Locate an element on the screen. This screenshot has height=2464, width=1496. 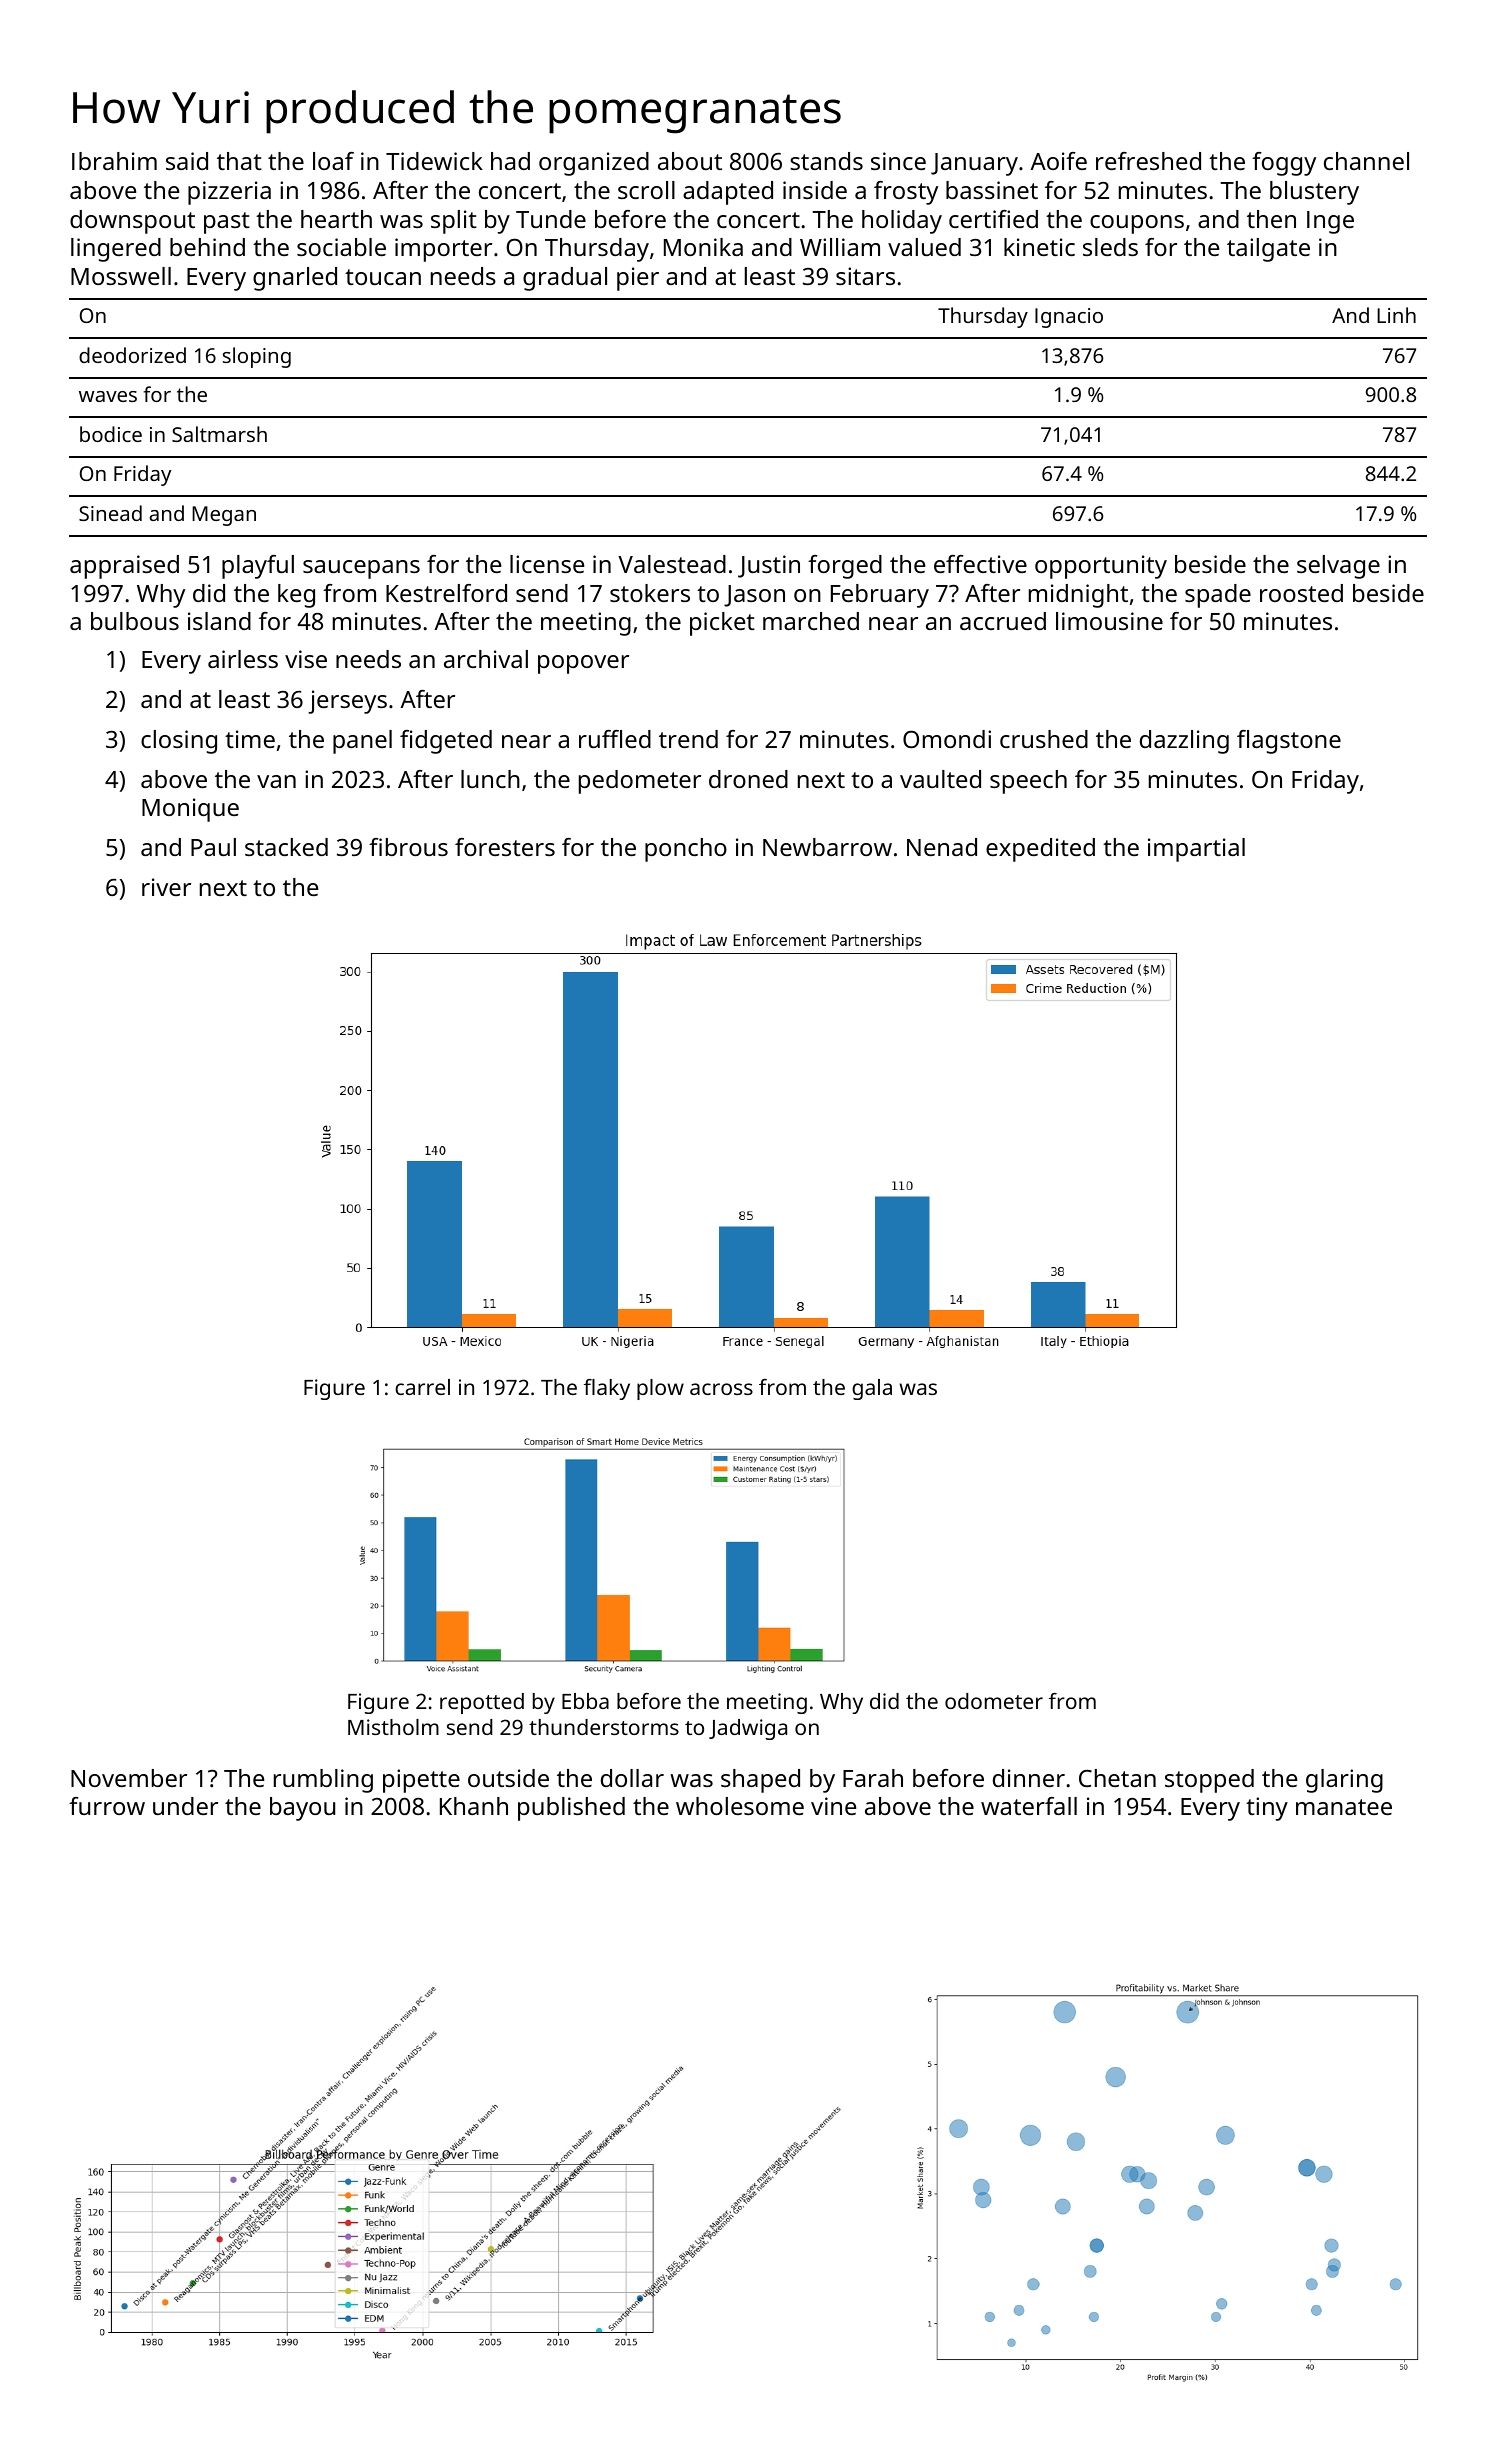
odometer is located at coordinates (994, 1701).
